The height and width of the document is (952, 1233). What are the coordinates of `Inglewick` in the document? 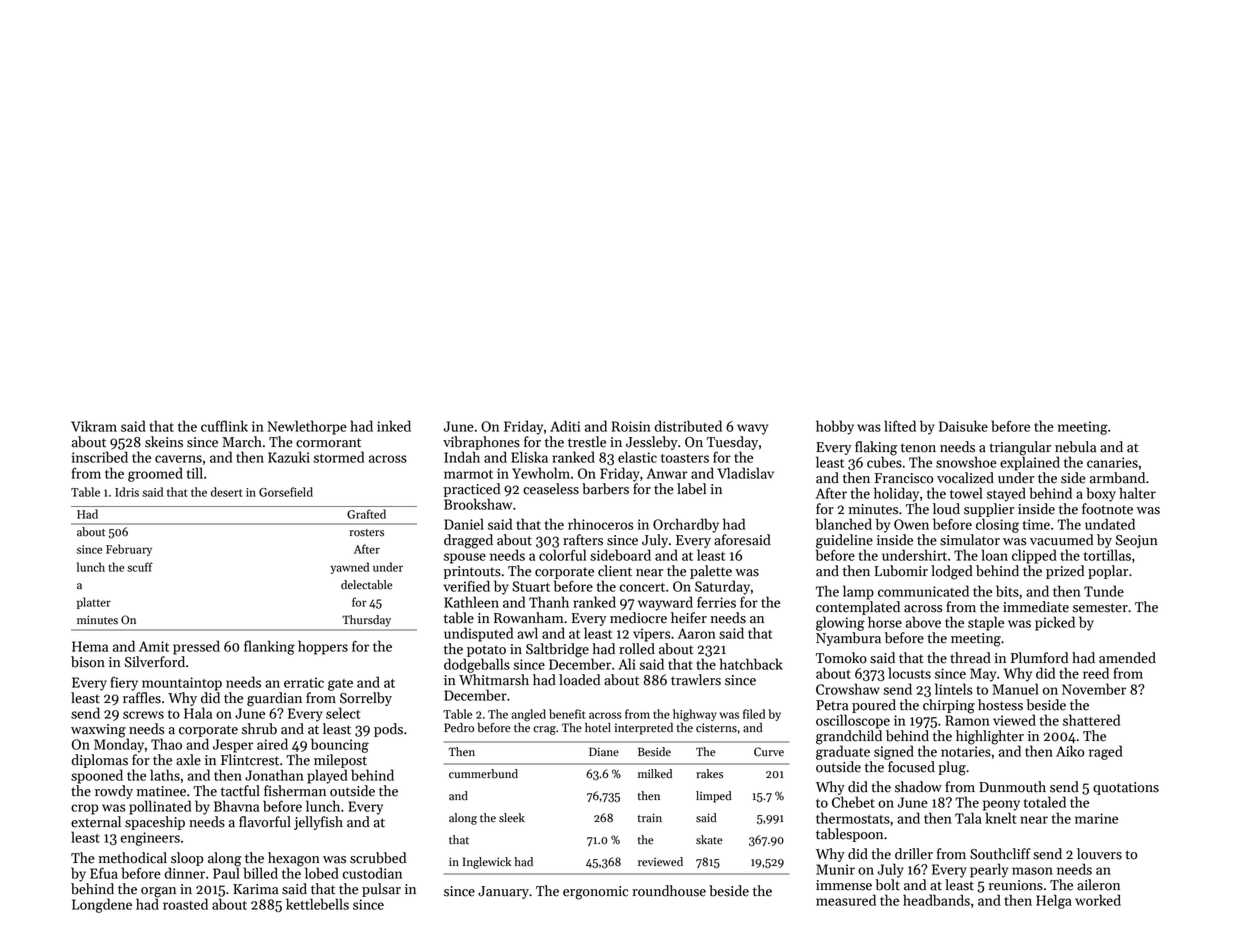 It's located at (487, 863).
